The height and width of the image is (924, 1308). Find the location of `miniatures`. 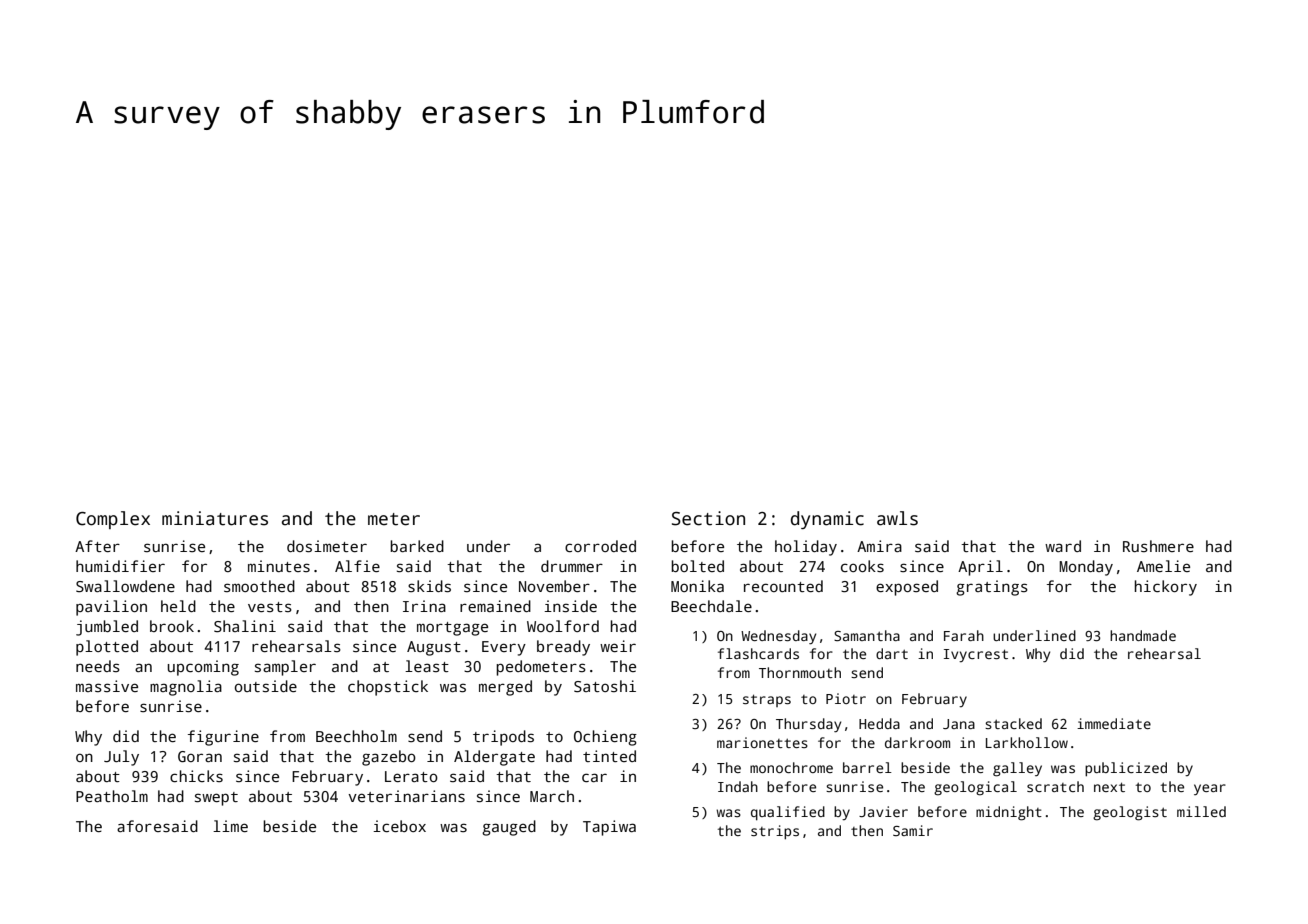

miniatures is located at coordinates (215, 518).
